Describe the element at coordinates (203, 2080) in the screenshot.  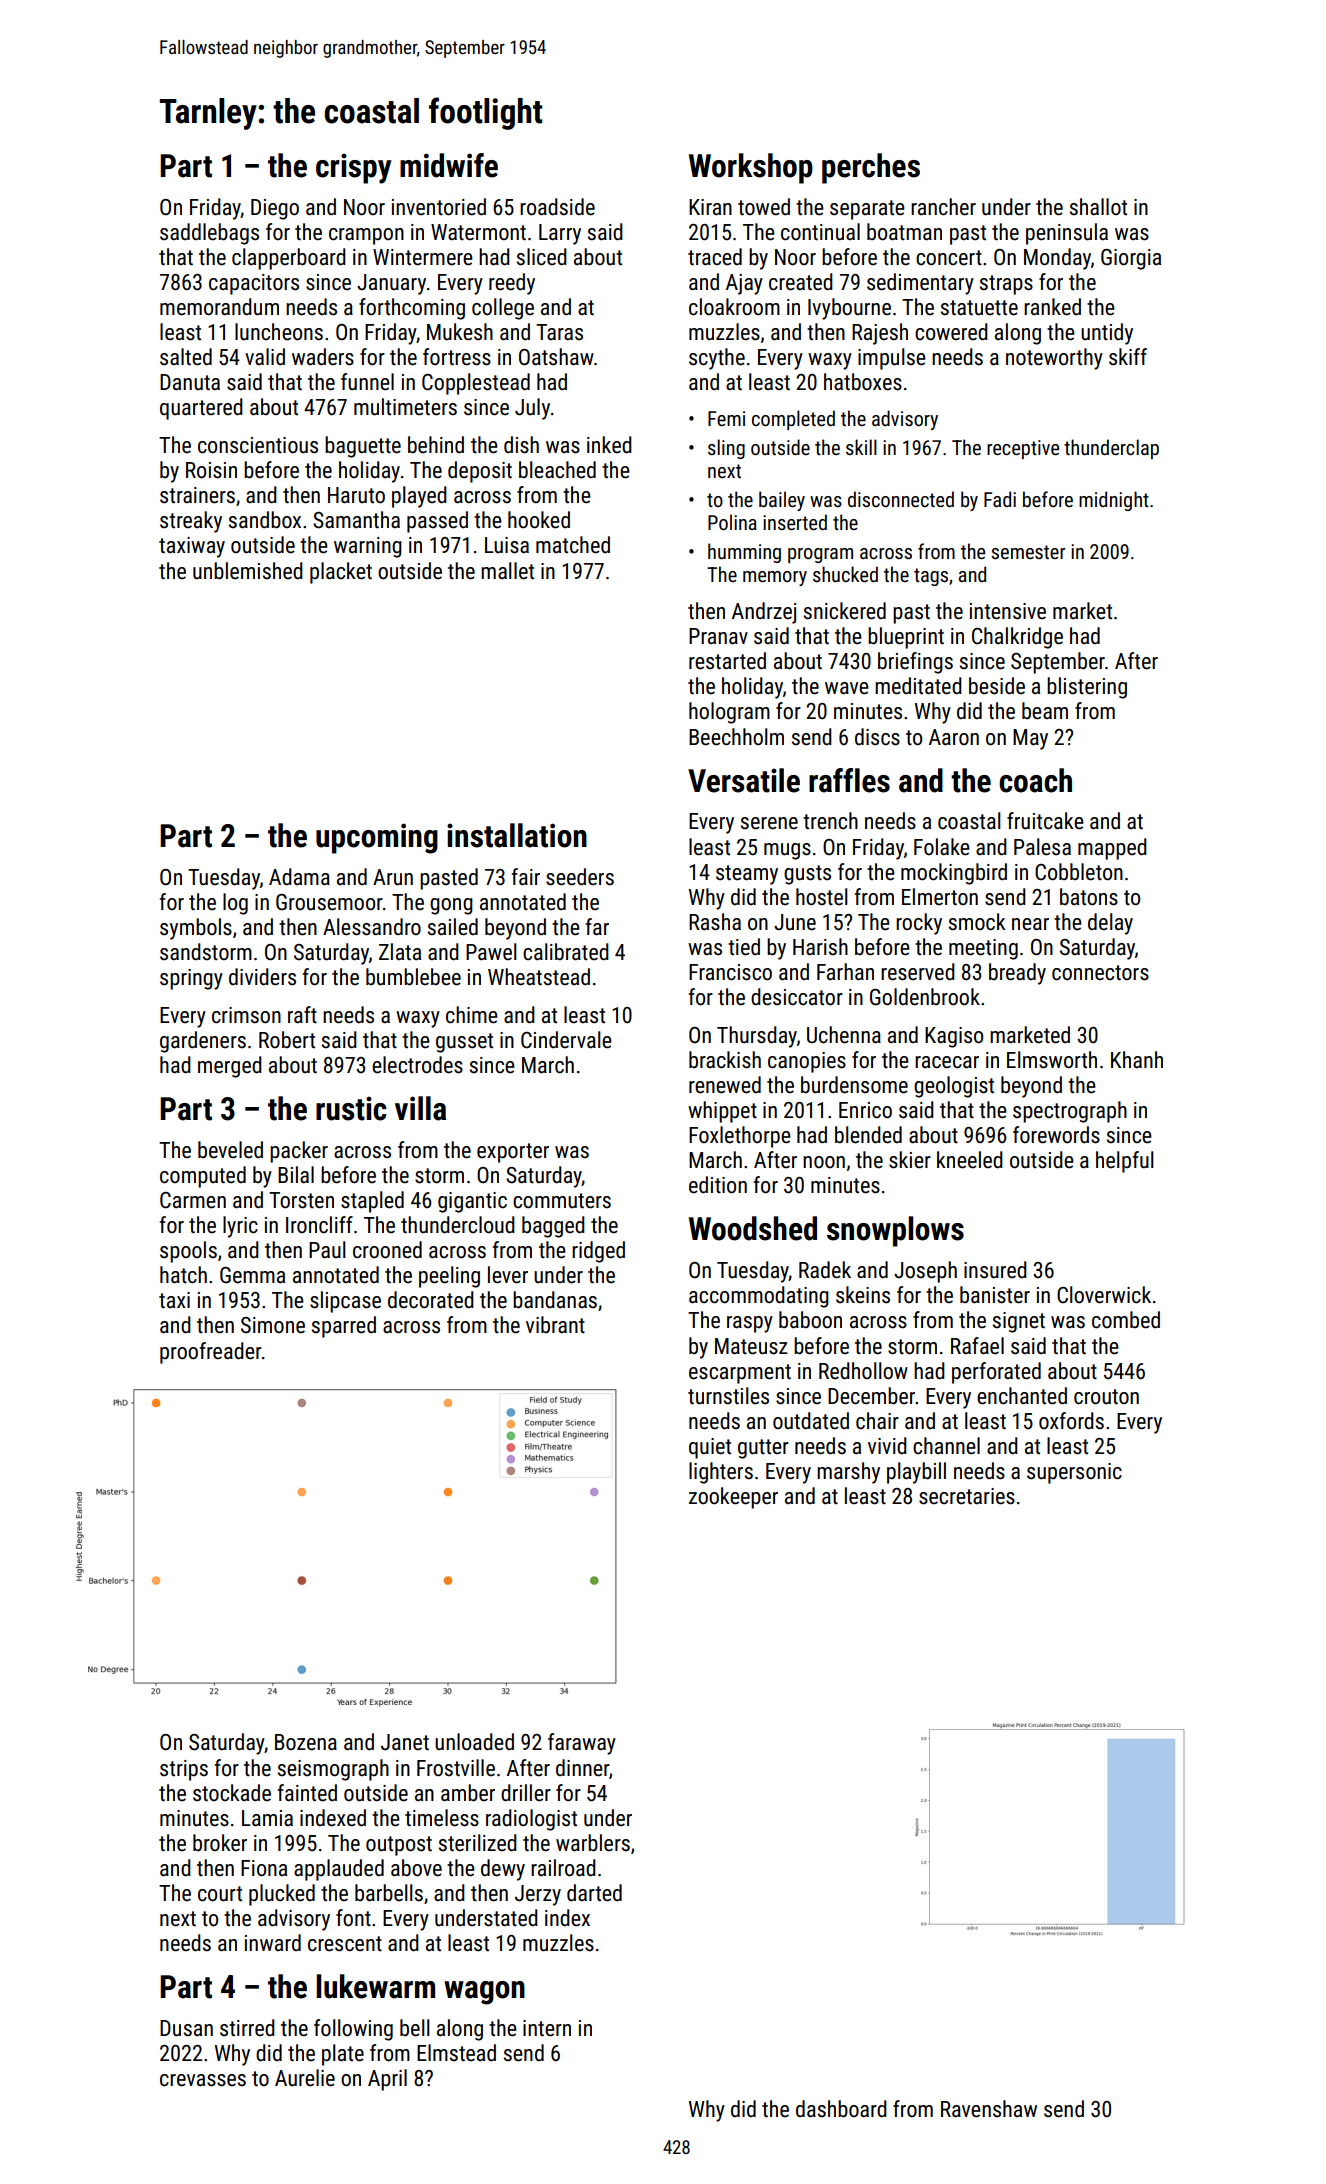
I see `crevasses` at that location.
